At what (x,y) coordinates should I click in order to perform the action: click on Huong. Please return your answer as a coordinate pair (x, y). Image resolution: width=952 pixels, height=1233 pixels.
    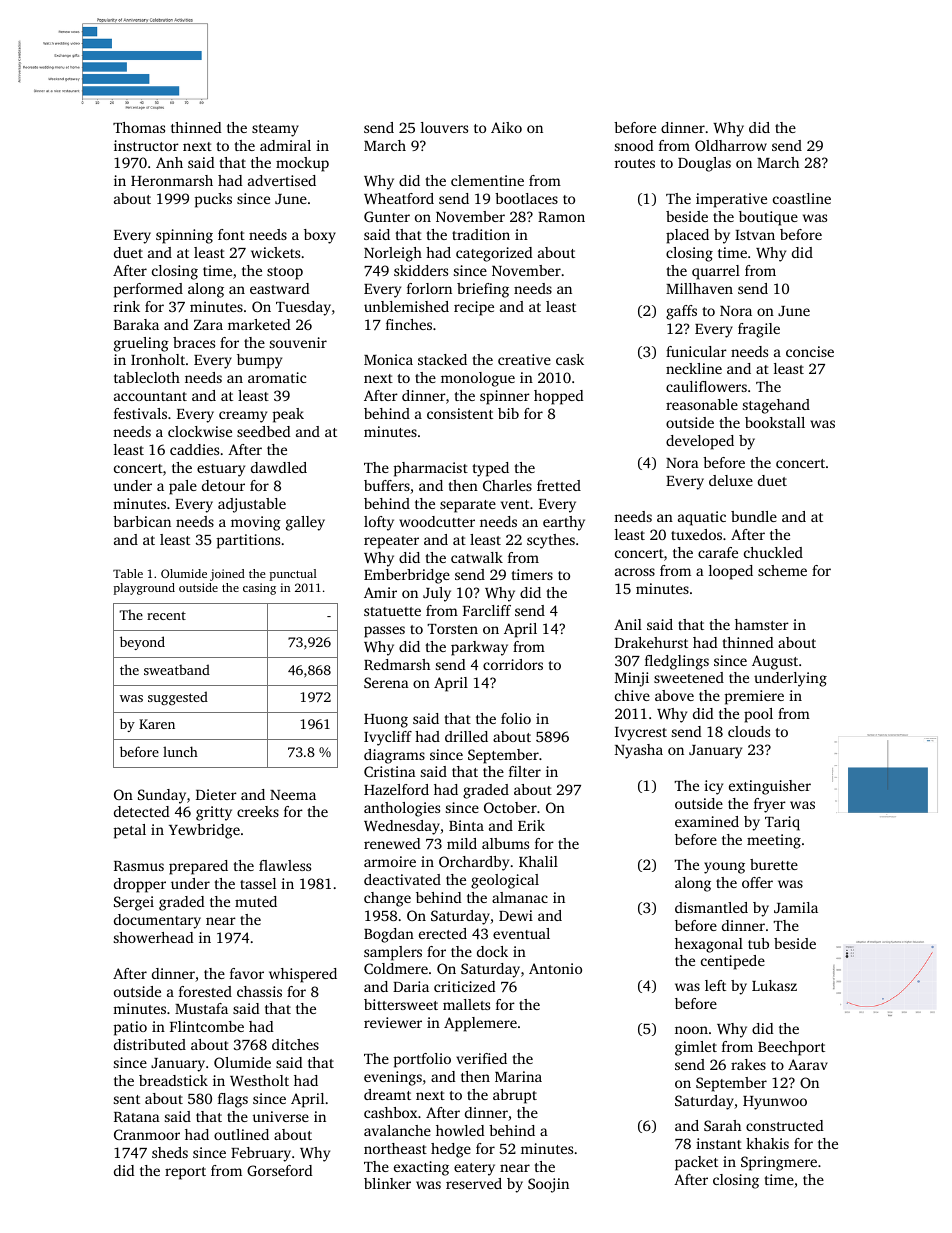
    Looking at the image, I should click on (386, 721).
